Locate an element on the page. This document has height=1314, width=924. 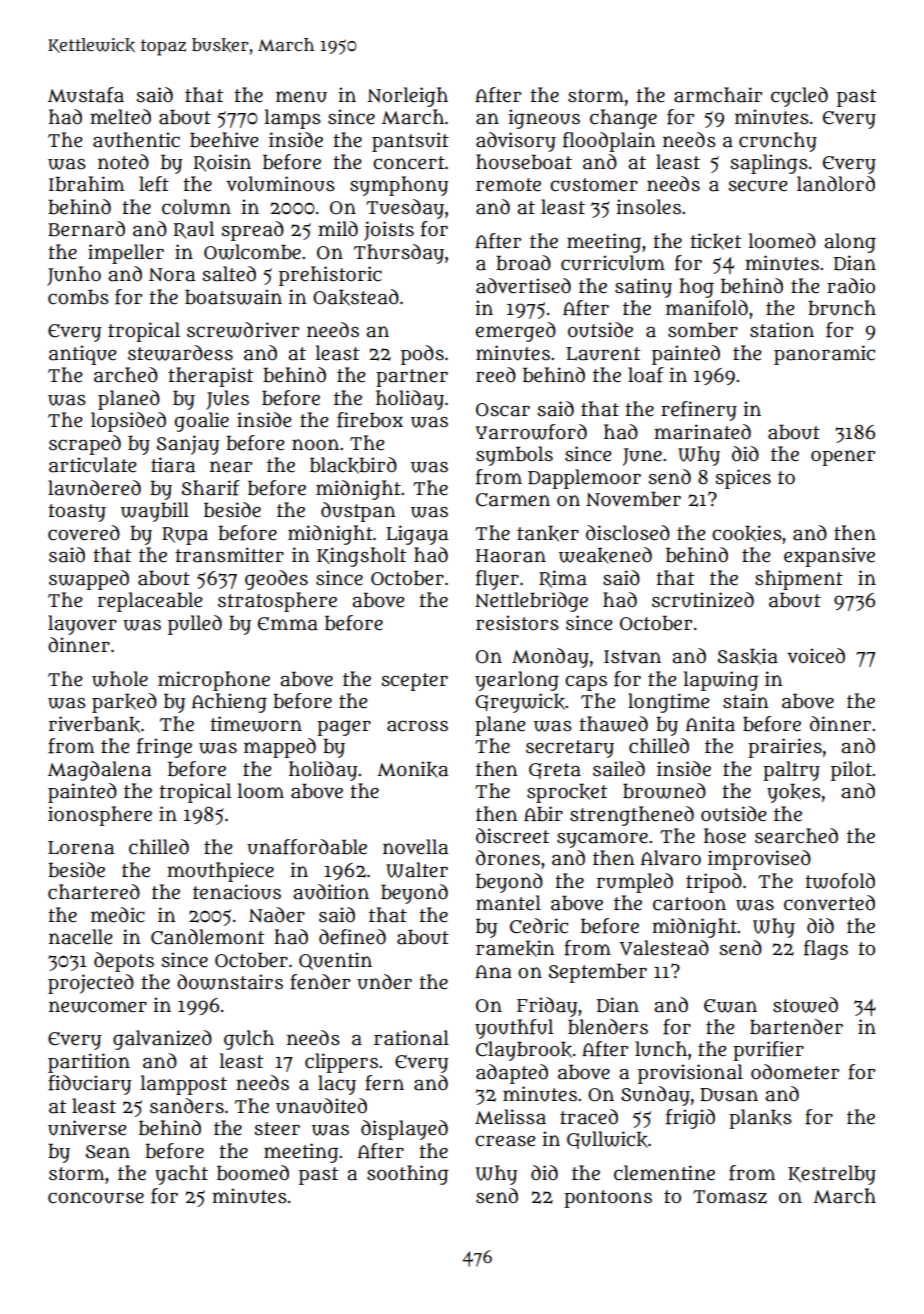
Mustafa is located at coordinates (86, 95).
